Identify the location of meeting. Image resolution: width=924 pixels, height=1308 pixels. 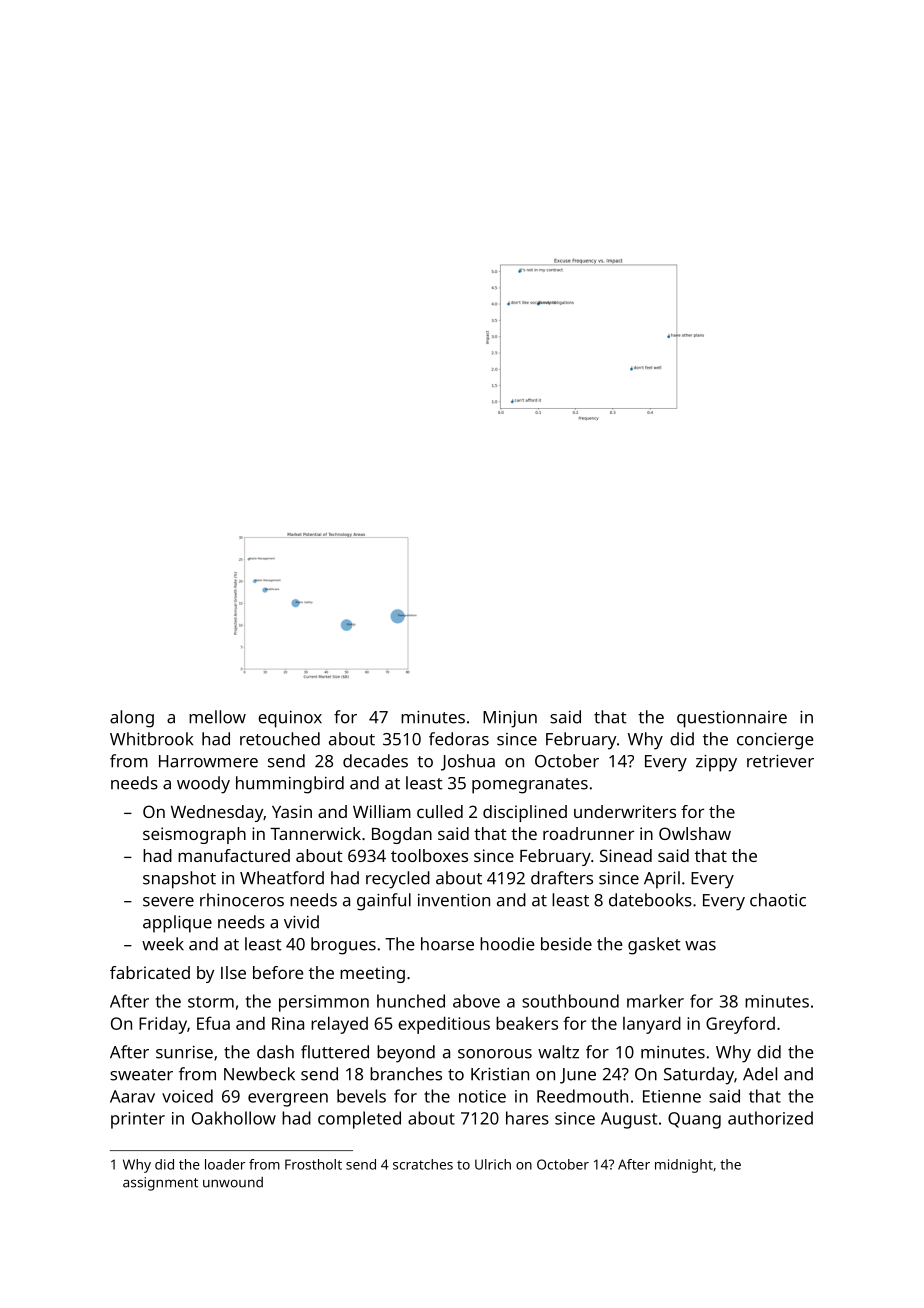
(372, 974).
